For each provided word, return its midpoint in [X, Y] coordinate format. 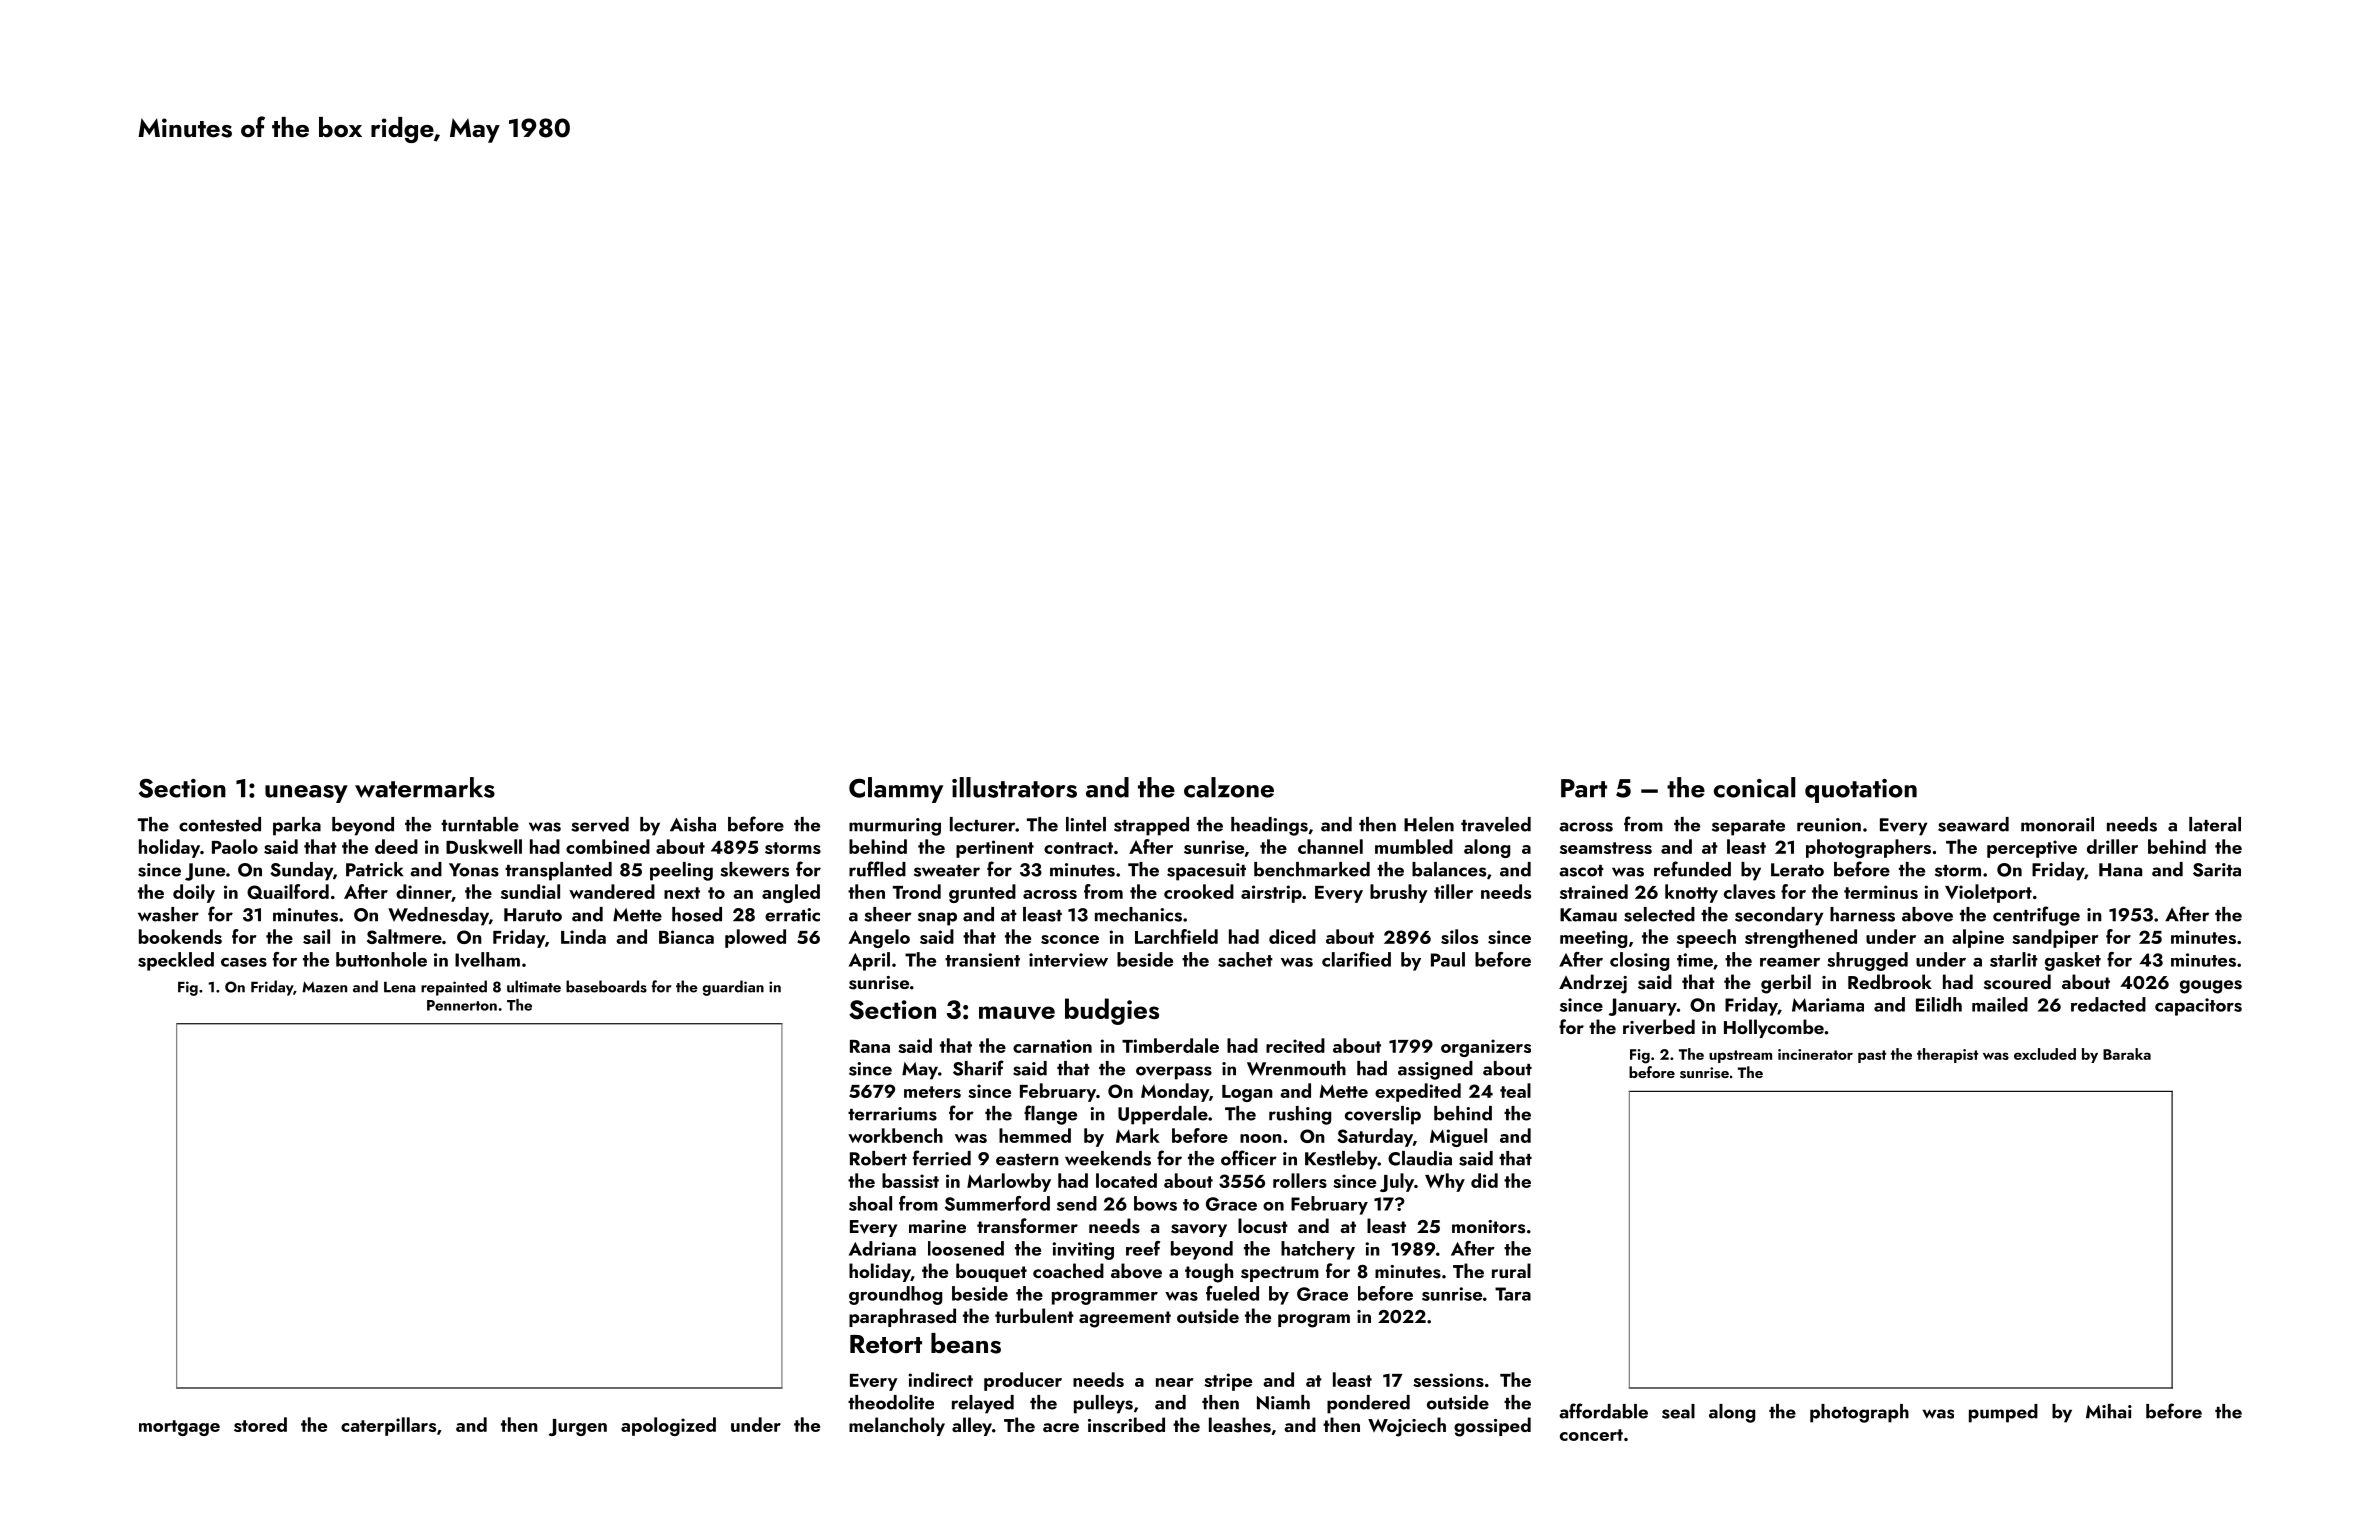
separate [1748, 828]
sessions [1448, 1380]
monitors [1488, 1227]
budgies [1112, 1011]
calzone [1229, 787]
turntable [480, 824]
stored [260, 1424]
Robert [878, 1158]
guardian [733, 988]
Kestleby [1341, 1160]
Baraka [2127, 1054]
